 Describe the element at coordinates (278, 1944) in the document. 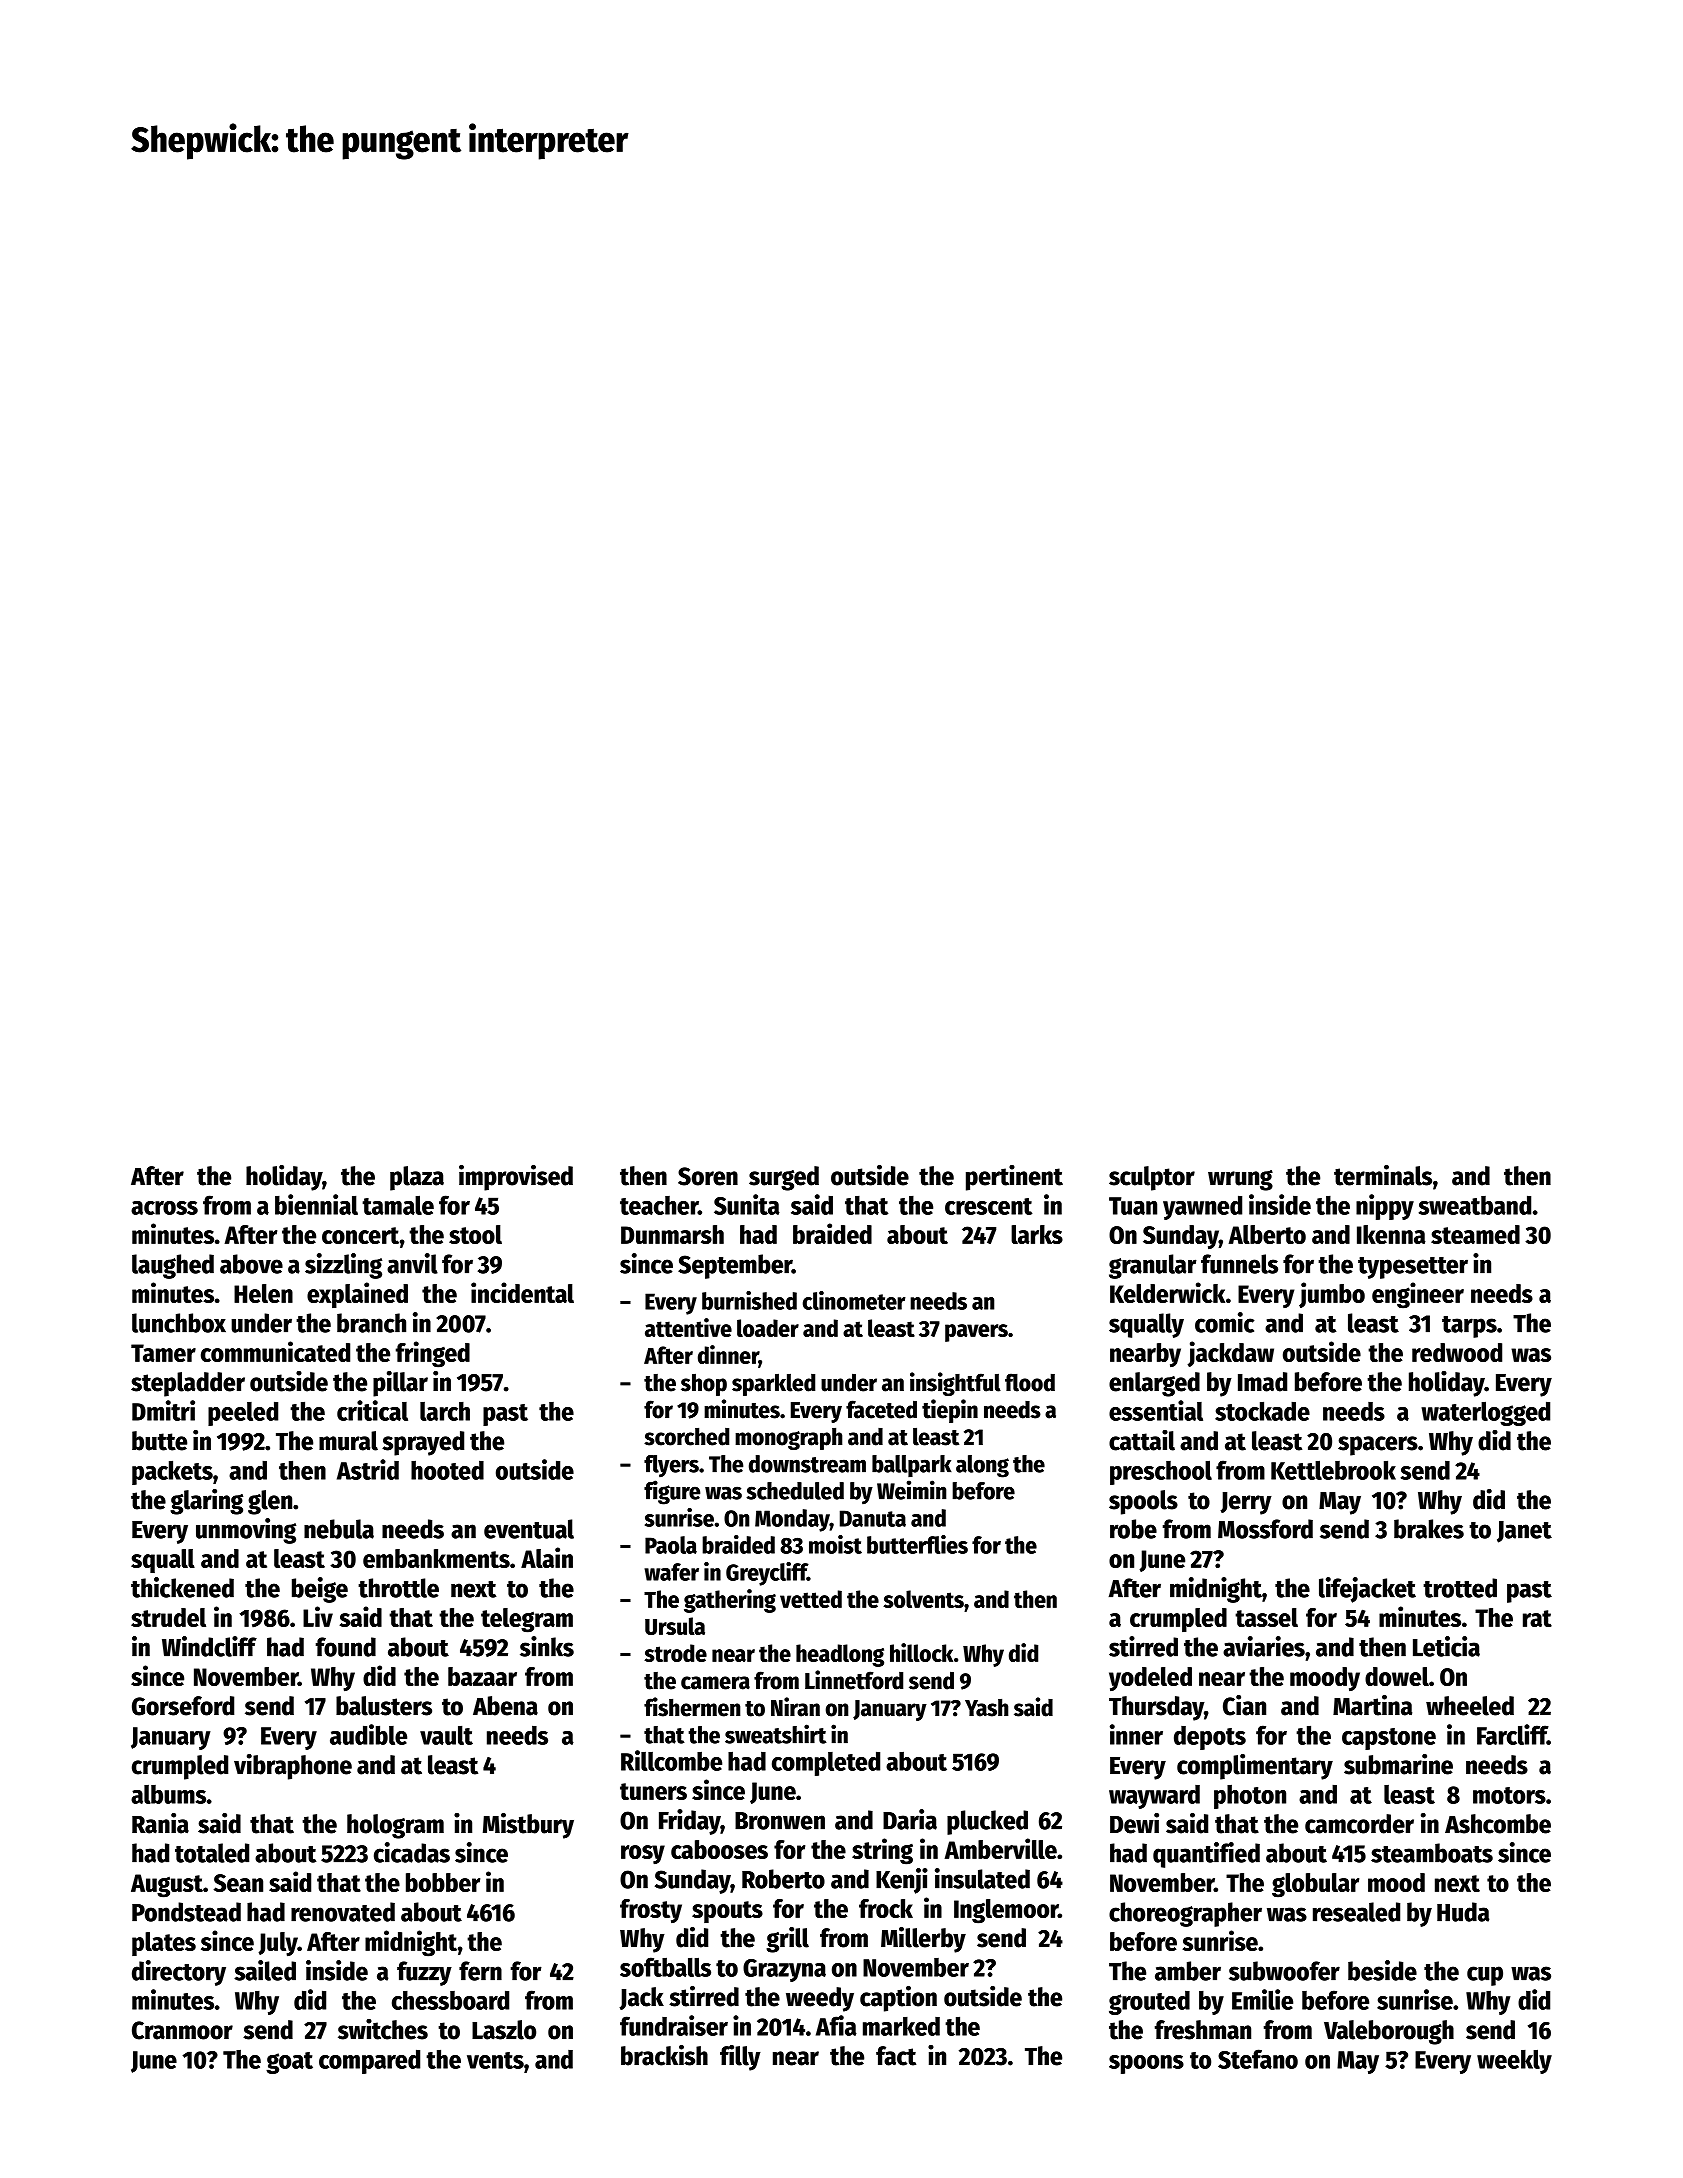

I see `July` at that location.
